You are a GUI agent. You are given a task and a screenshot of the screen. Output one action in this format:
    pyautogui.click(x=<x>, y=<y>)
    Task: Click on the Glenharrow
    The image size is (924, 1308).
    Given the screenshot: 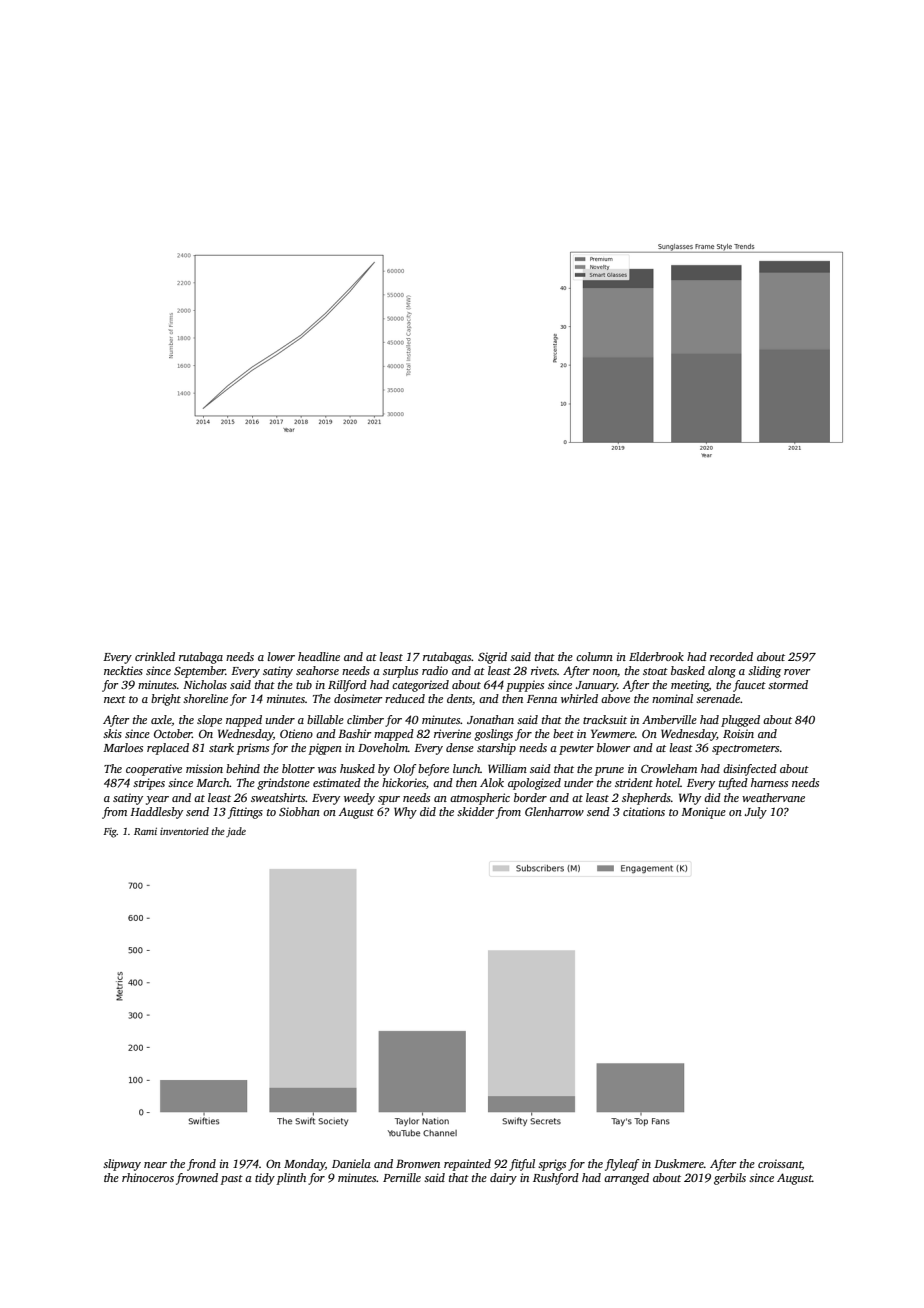 What is the action you would take?
    pyautogui.click(x=554, y=811)
